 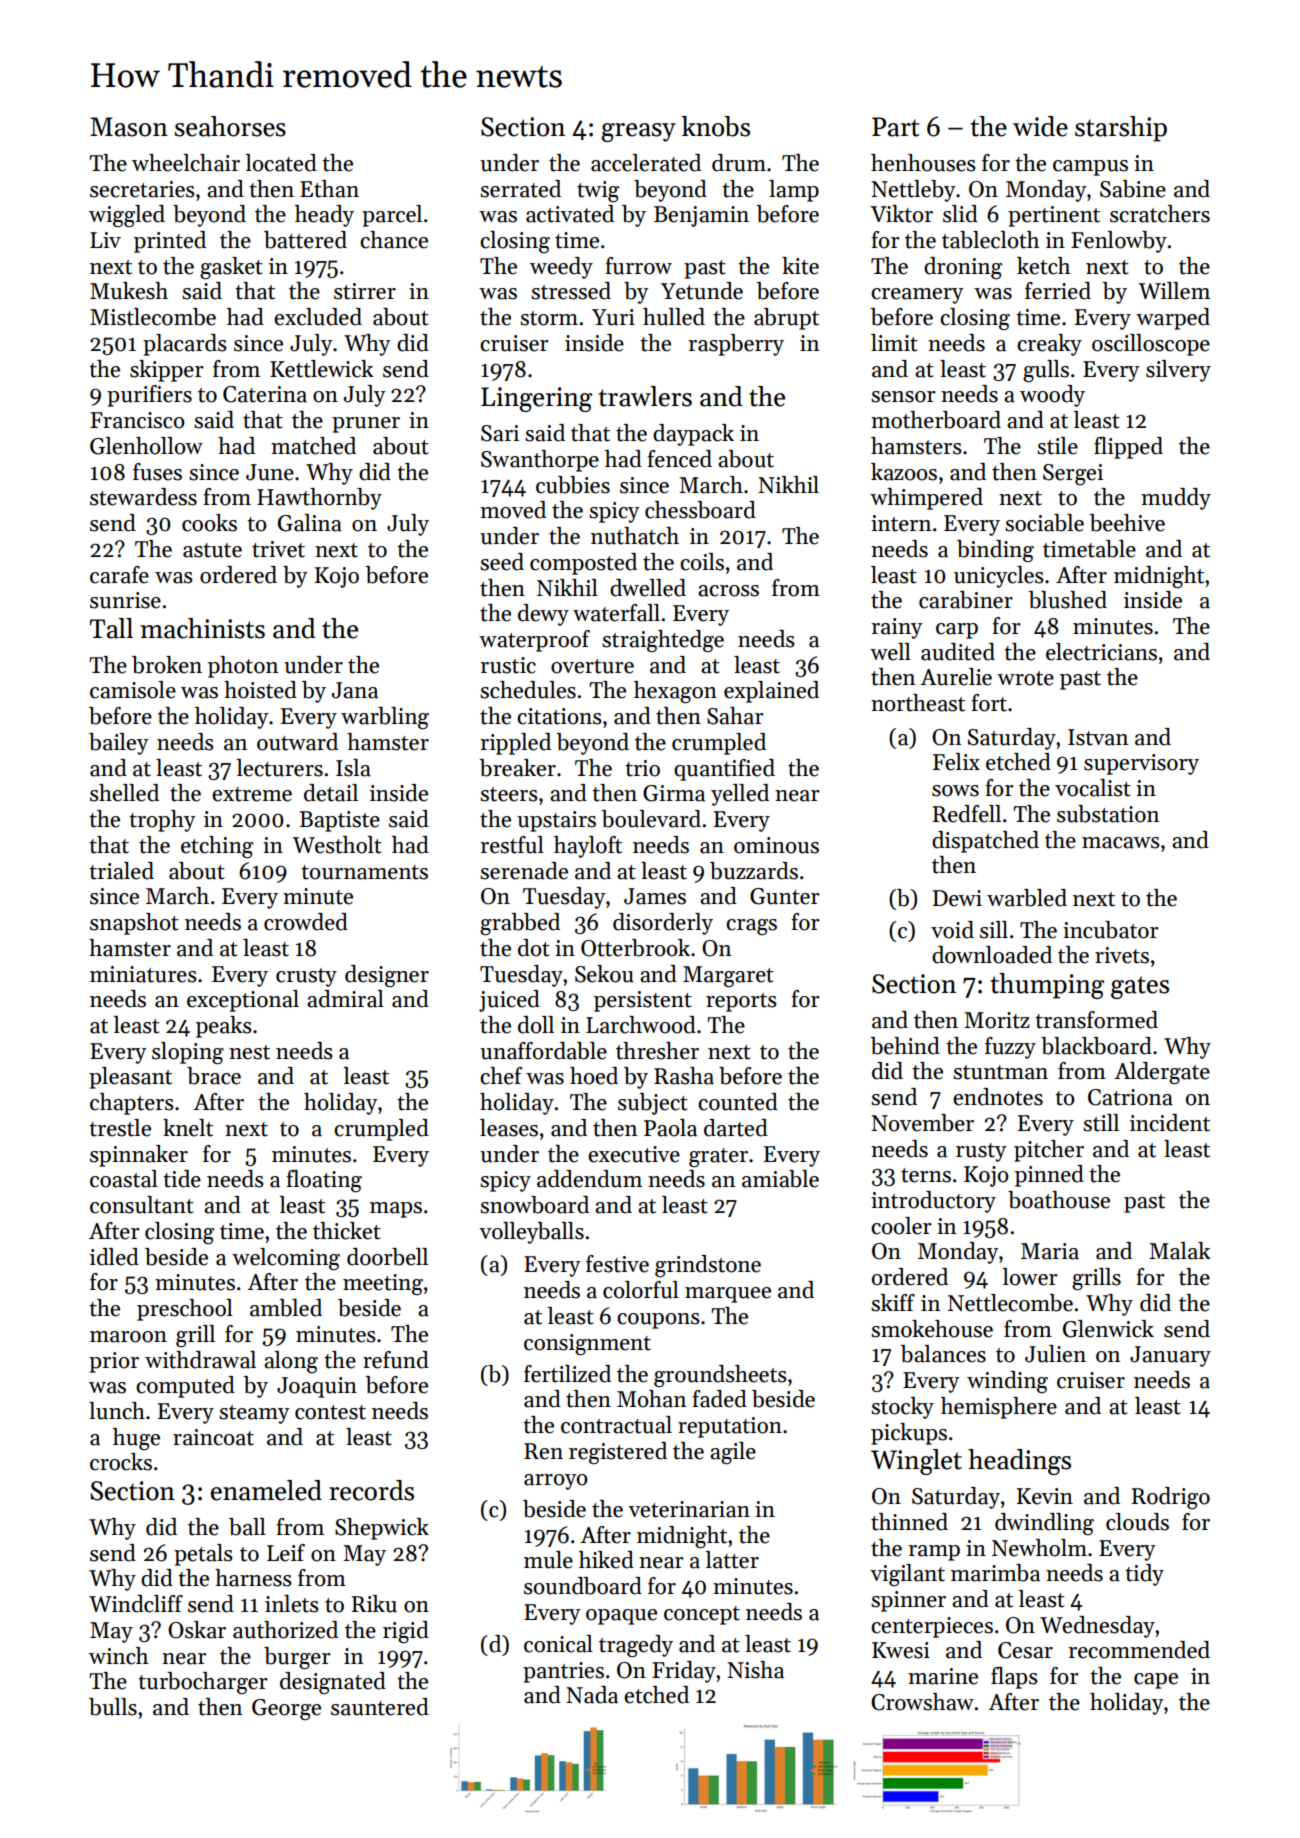 What do you see at coordinates (583, 564) in the screenshot?
I see `composted` at bounding box center [583, 564].
